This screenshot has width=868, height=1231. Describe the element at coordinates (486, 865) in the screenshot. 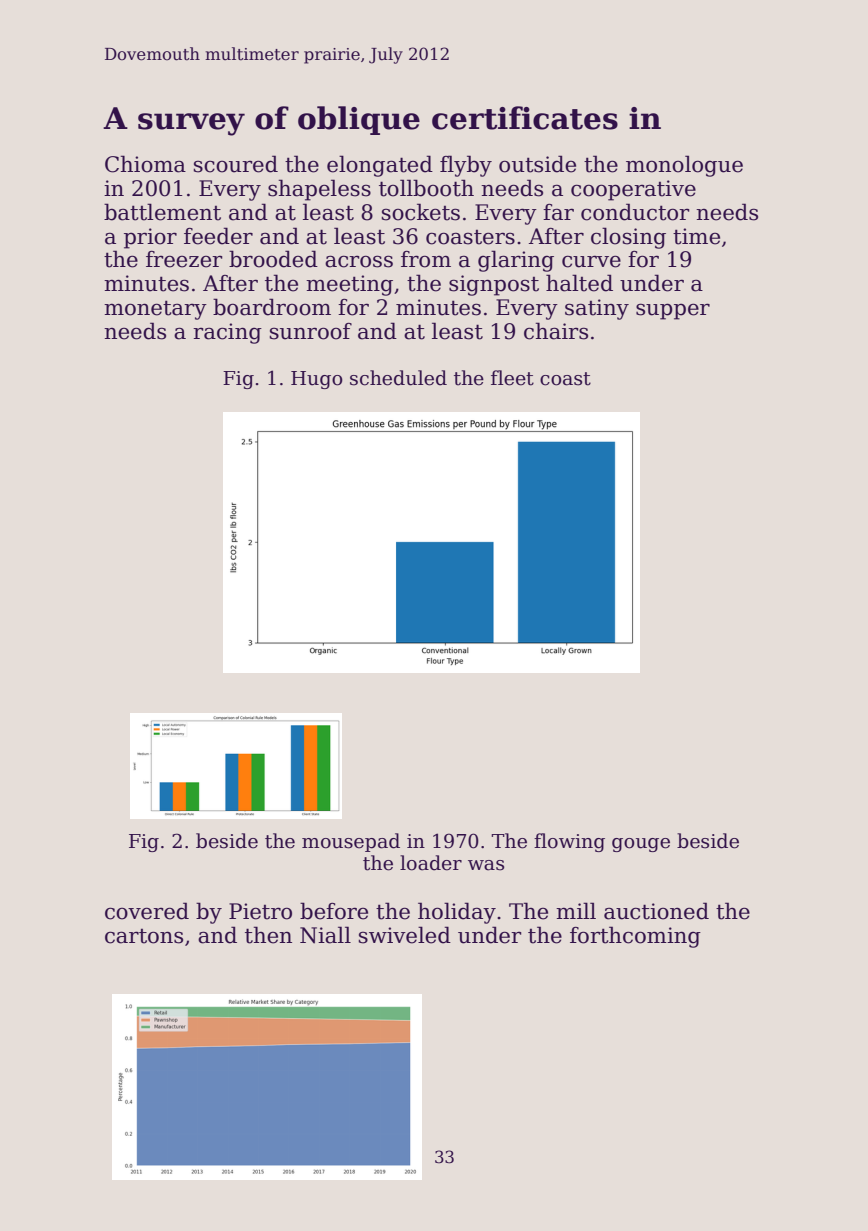

I see `was` at that location.
